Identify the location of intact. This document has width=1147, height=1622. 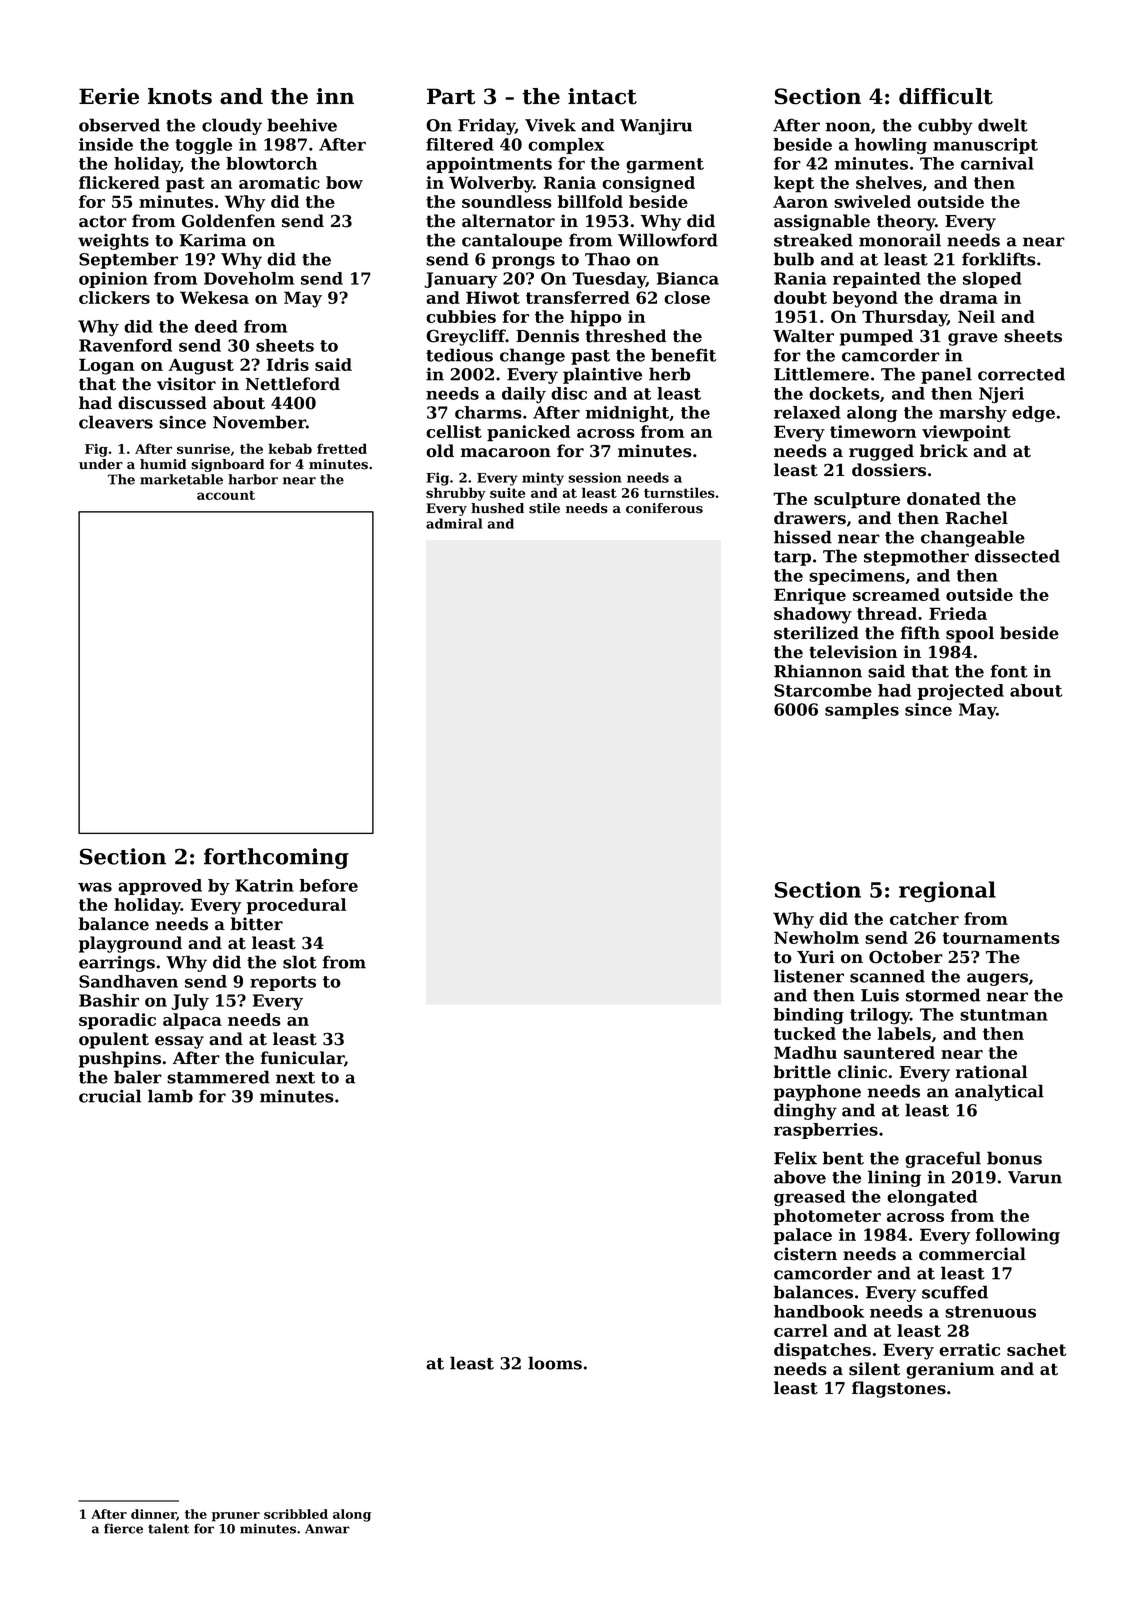
(602, 96).
